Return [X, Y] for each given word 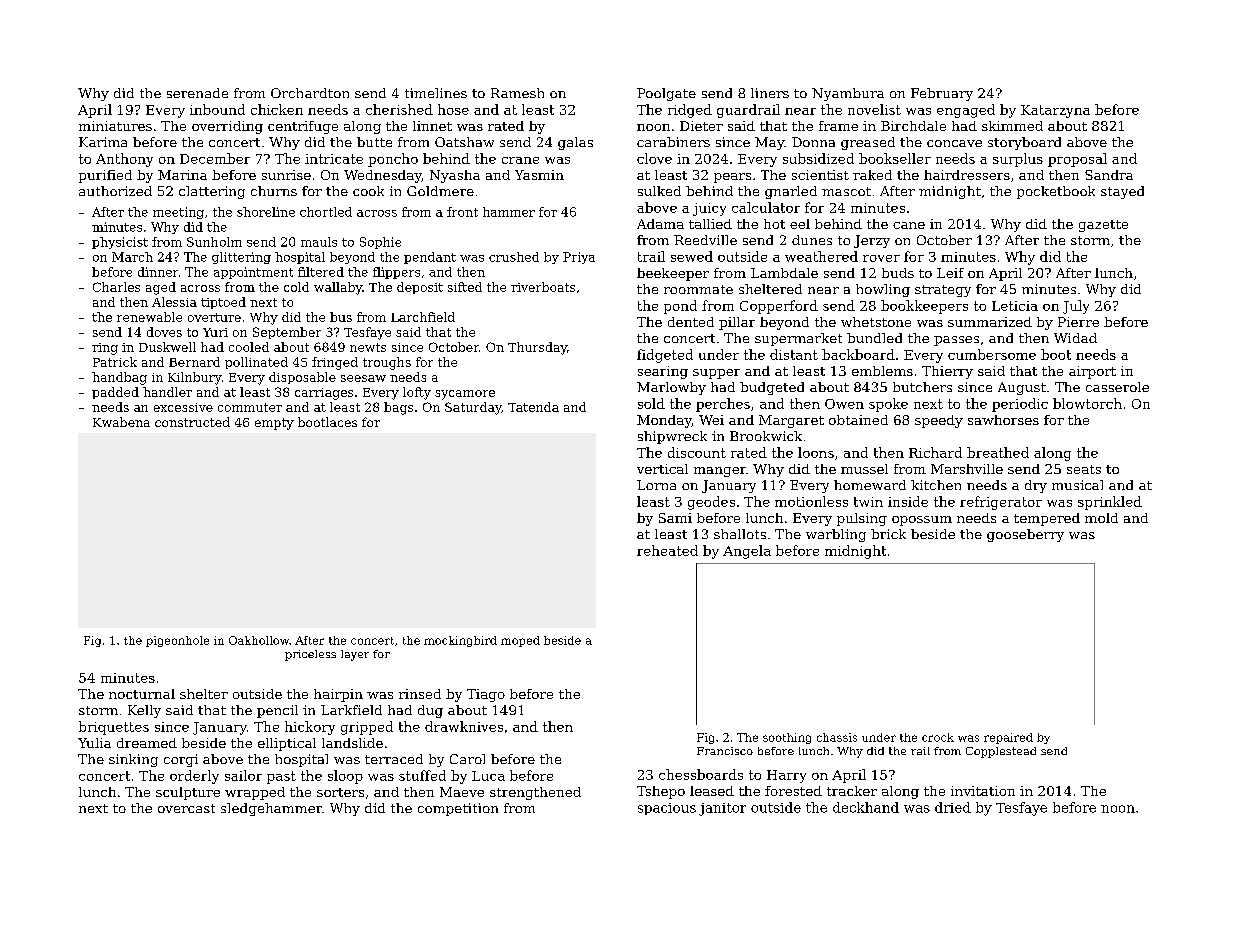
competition [458, 809]
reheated [667, 550]
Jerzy [872, 241]
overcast [186, 808]
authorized [115, 191]
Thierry [947, 372]
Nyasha [455, 176]
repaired [1008, 738]
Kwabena [121, 422]
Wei [711, 420]
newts [368, 347]
